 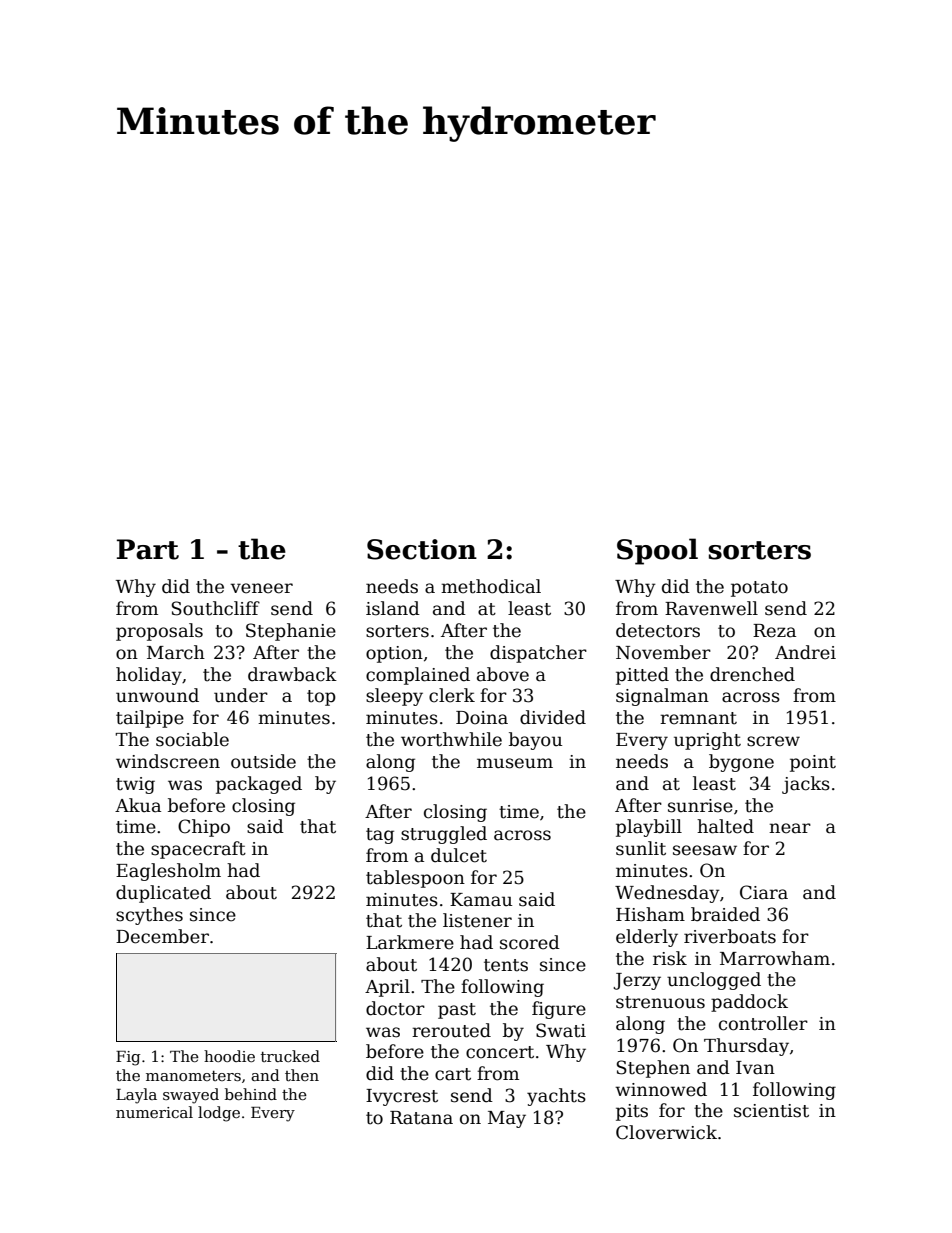 I want to click on potato, so click(x=759, y=589).
